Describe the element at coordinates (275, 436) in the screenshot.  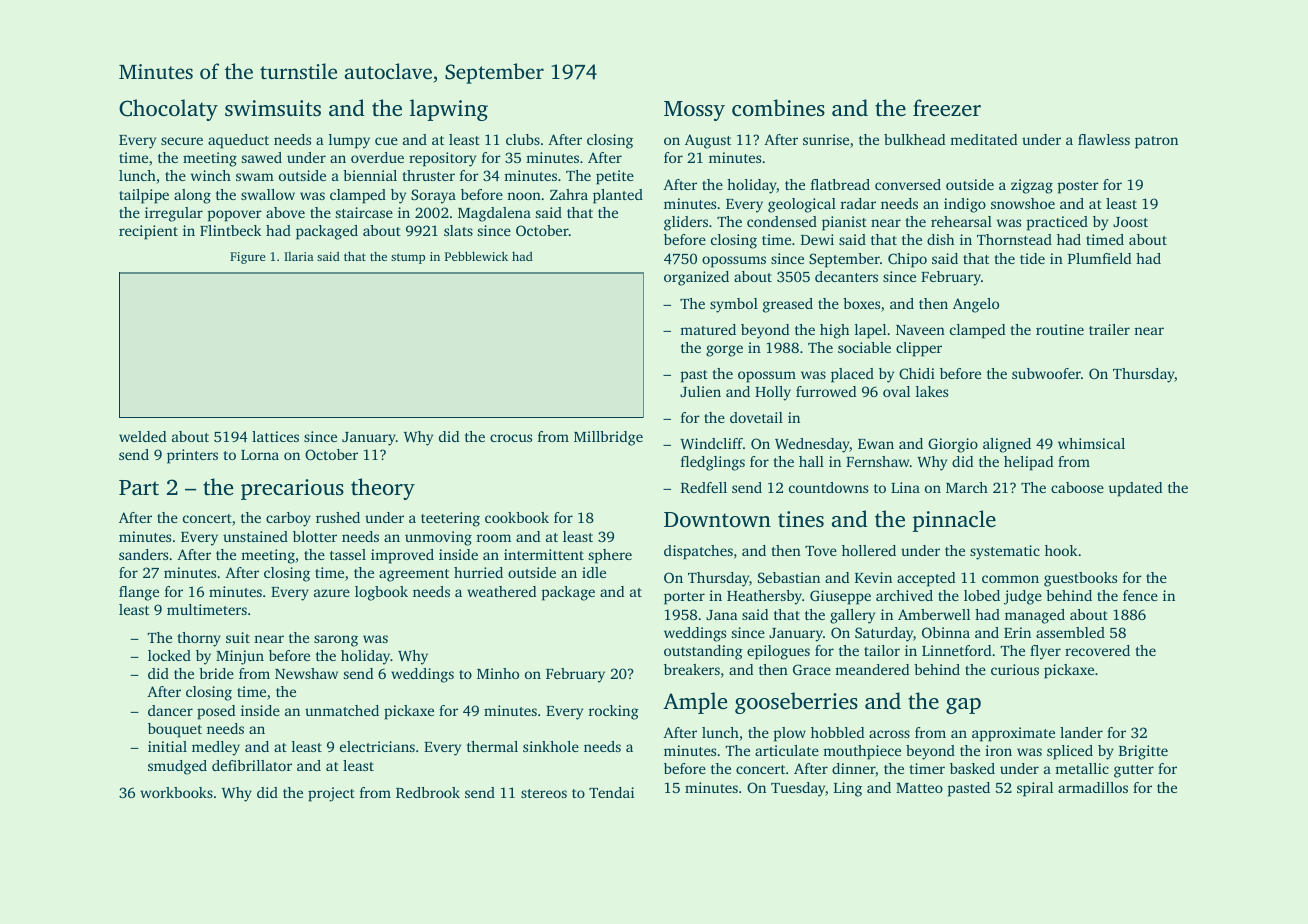
I see `lattices` at that location.
